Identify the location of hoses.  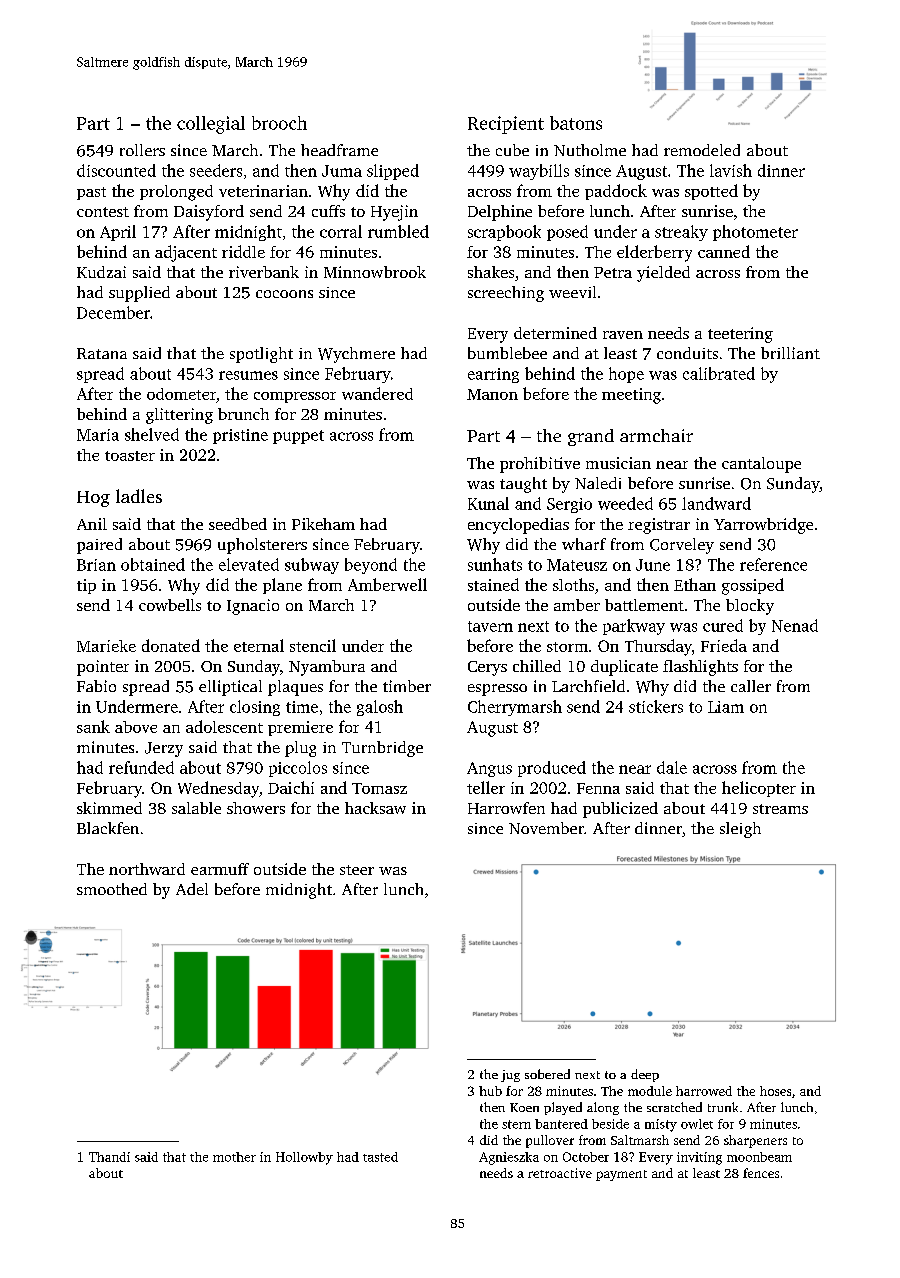
(775, 1091).
